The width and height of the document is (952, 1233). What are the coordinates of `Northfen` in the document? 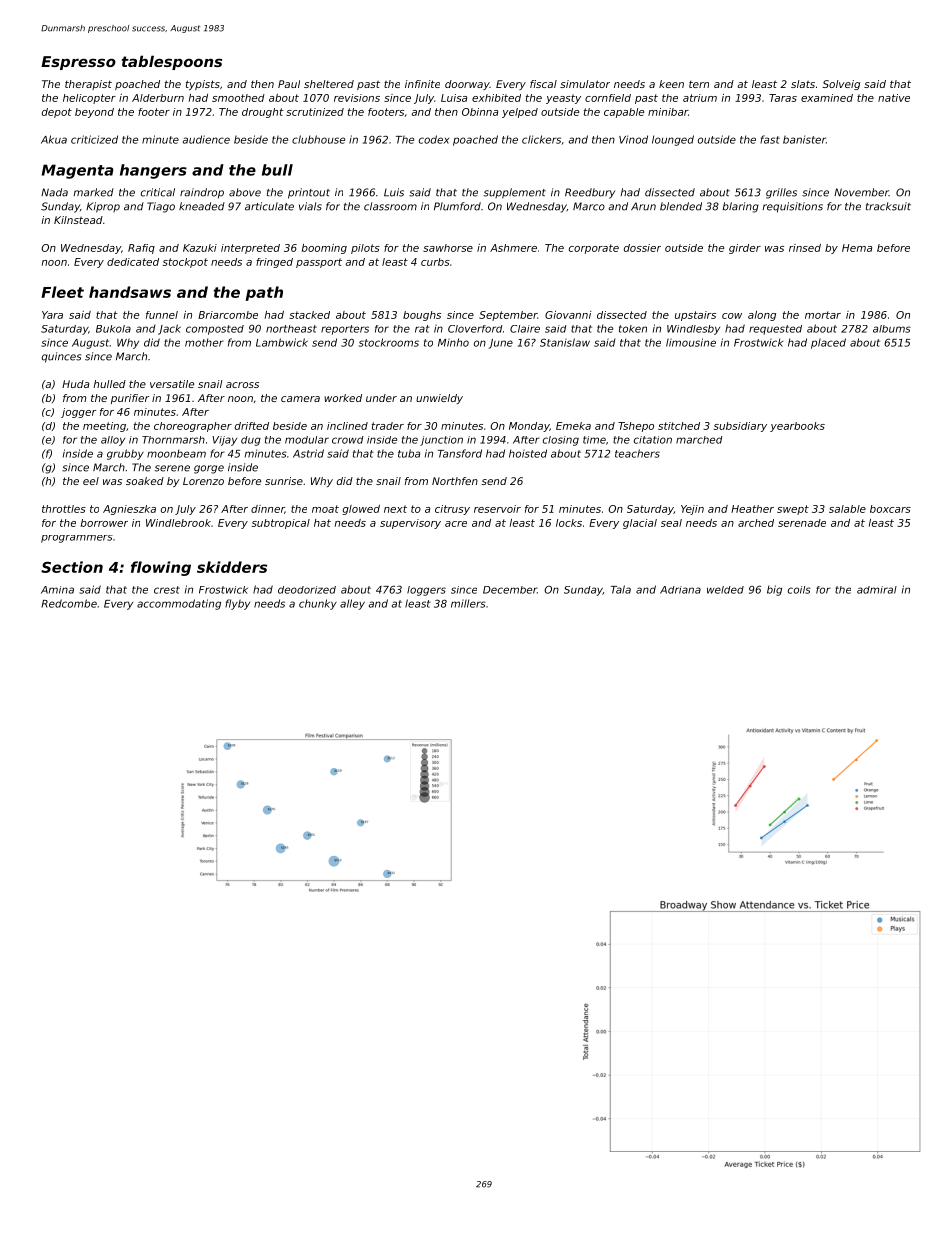 It's located at (455, 481).
